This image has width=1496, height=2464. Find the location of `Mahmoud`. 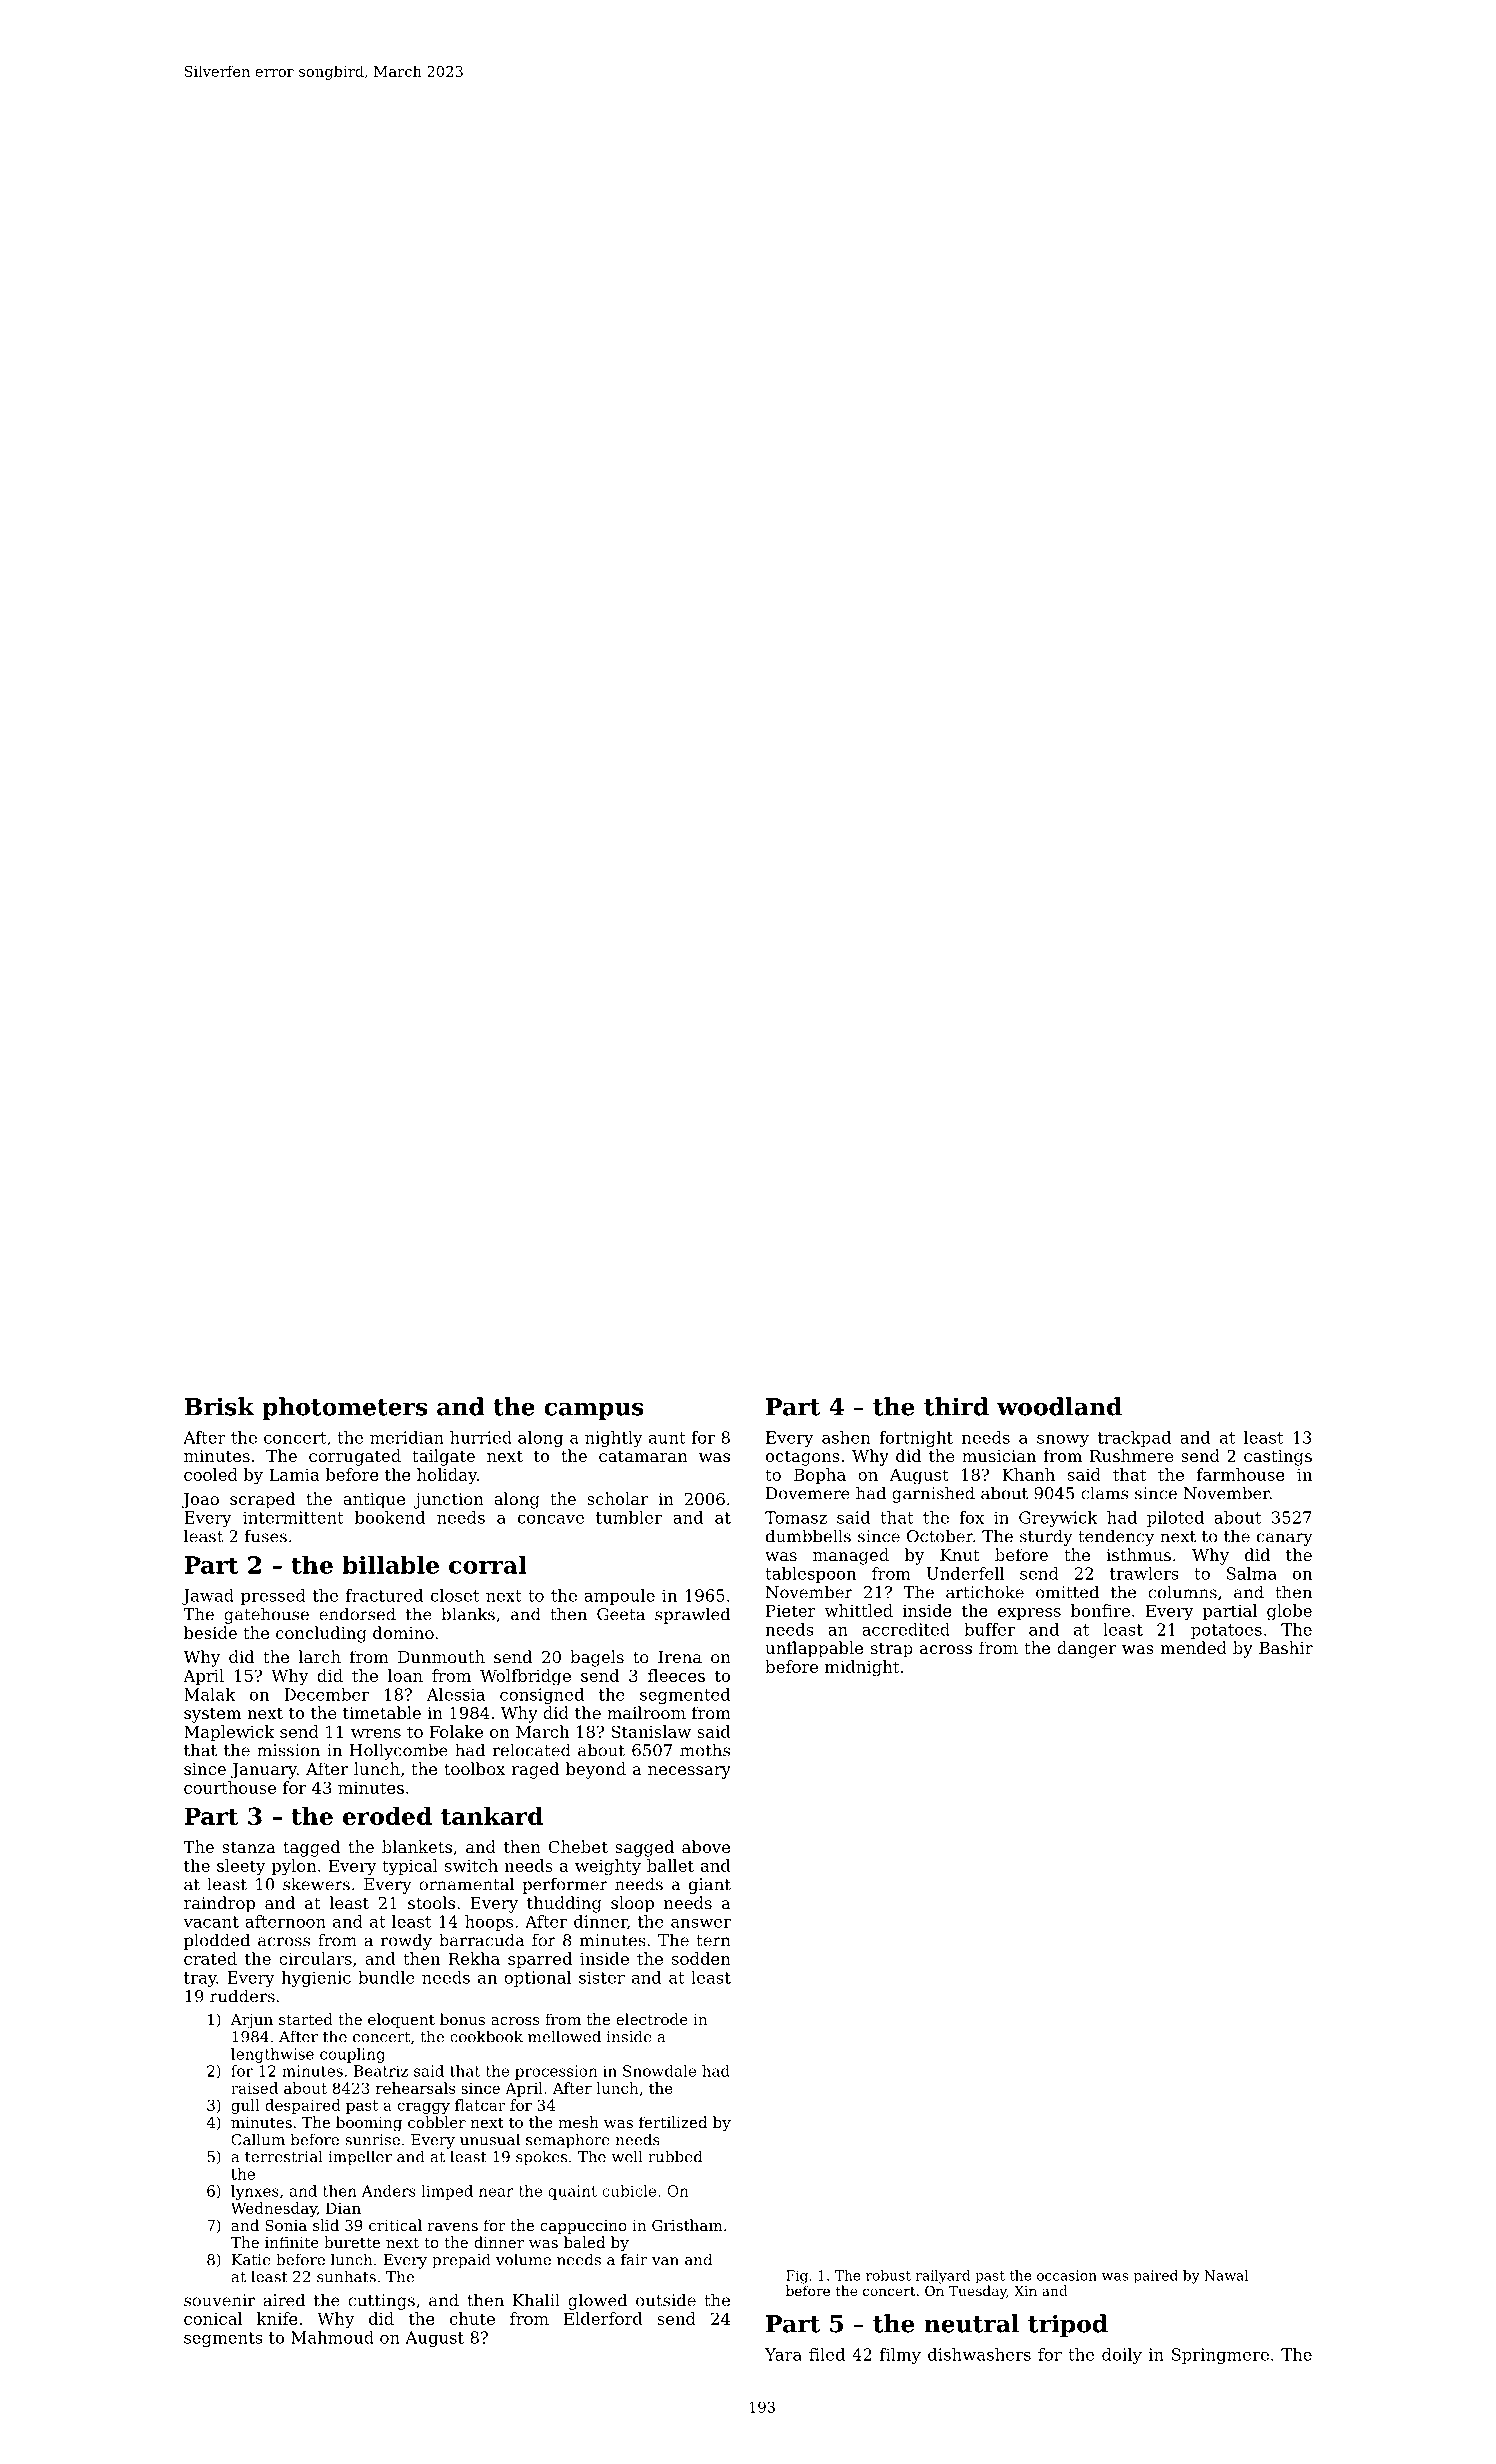

Mahmoud is located at coordinates (332, 2337).
